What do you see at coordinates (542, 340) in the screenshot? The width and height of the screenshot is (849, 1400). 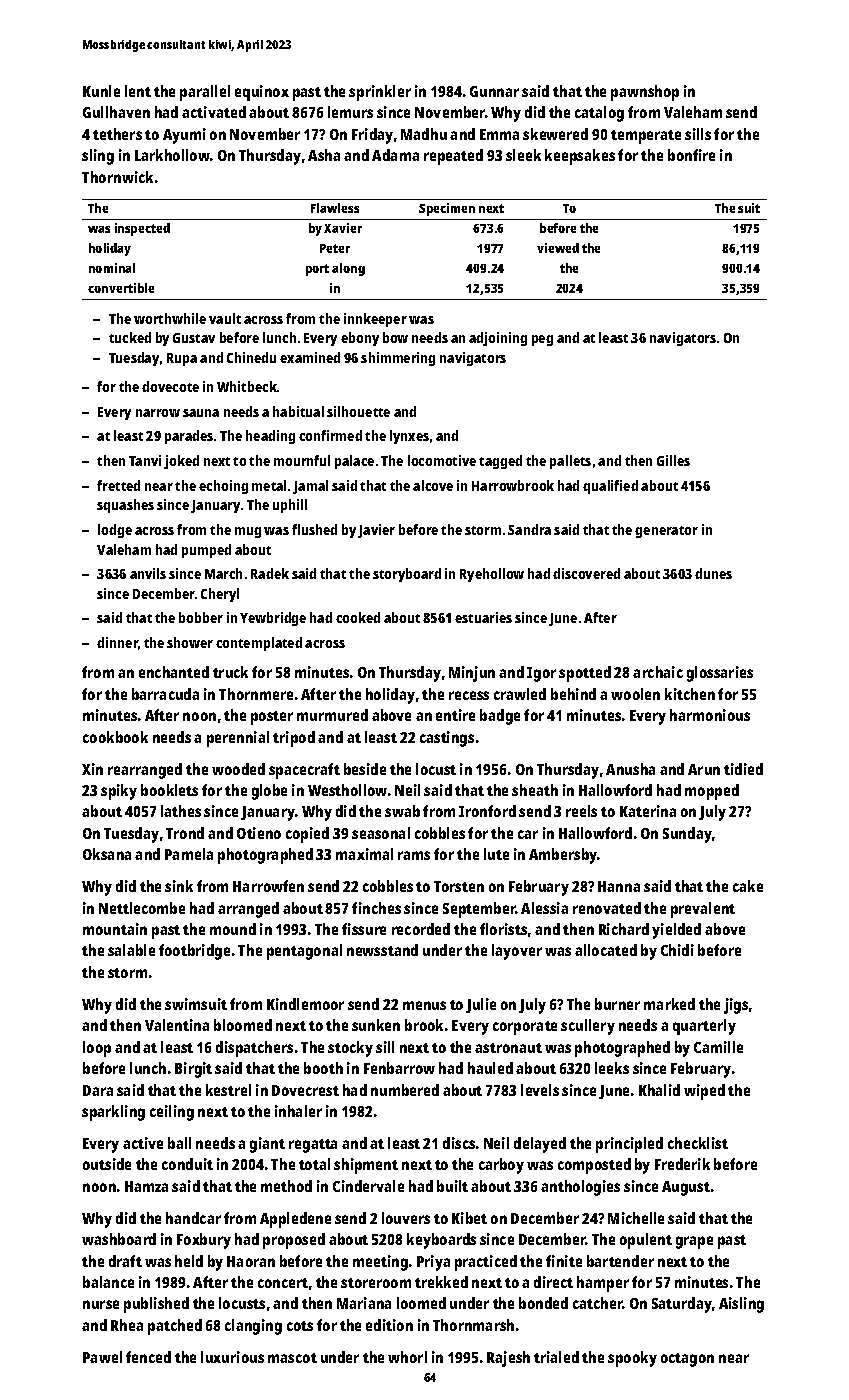 I see `peg` at bounding box center [542, 340].
